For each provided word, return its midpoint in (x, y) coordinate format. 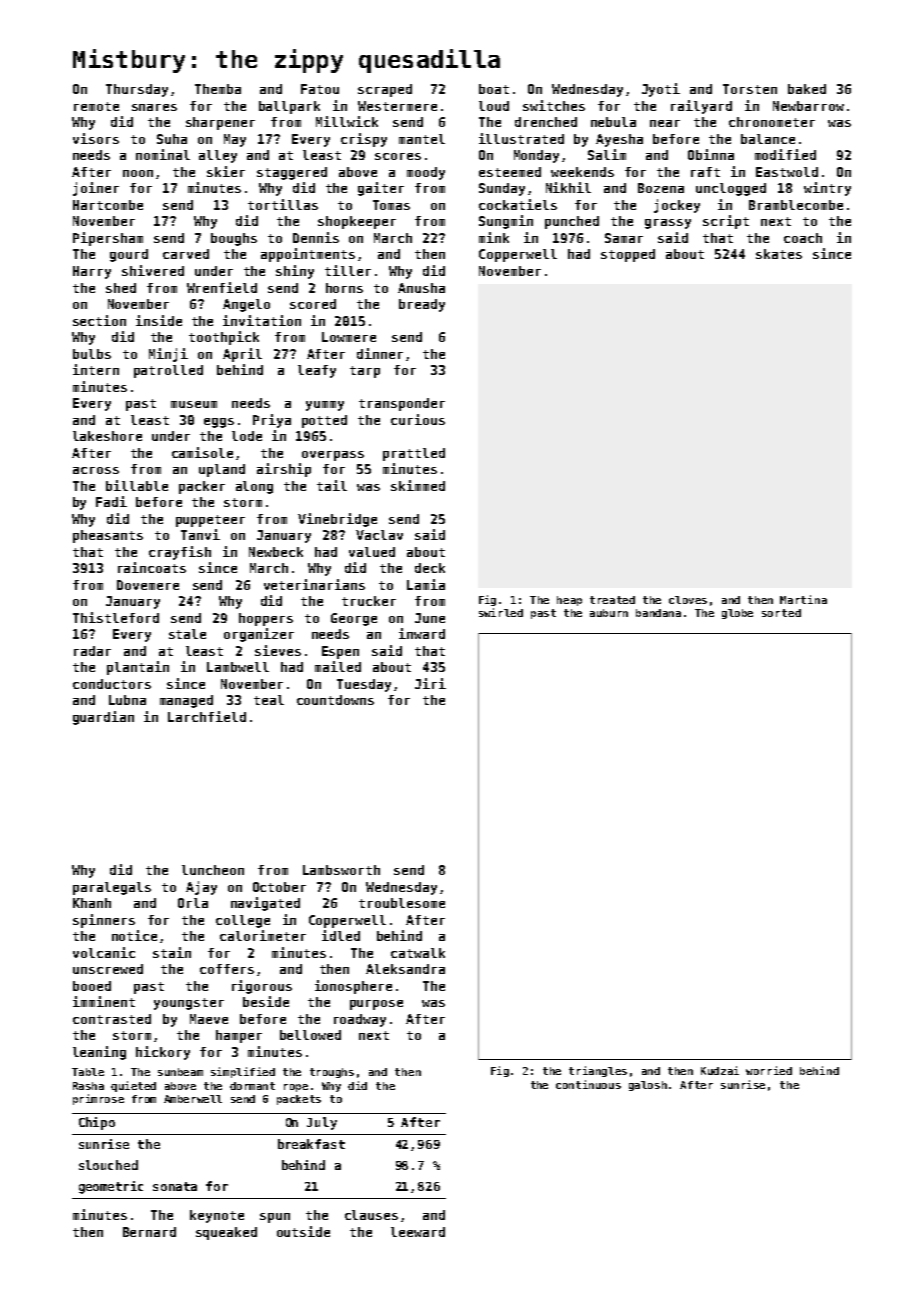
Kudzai (720, 1070)
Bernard (149, 1232)
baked (807, 89)
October (279, 887)
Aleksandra (405, 969)
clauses (371, 1215)
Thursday (137, 90)
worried (769, 1070)
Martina (803, 599)
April (242, 355)
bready (422, 305)
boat (494, 89)
